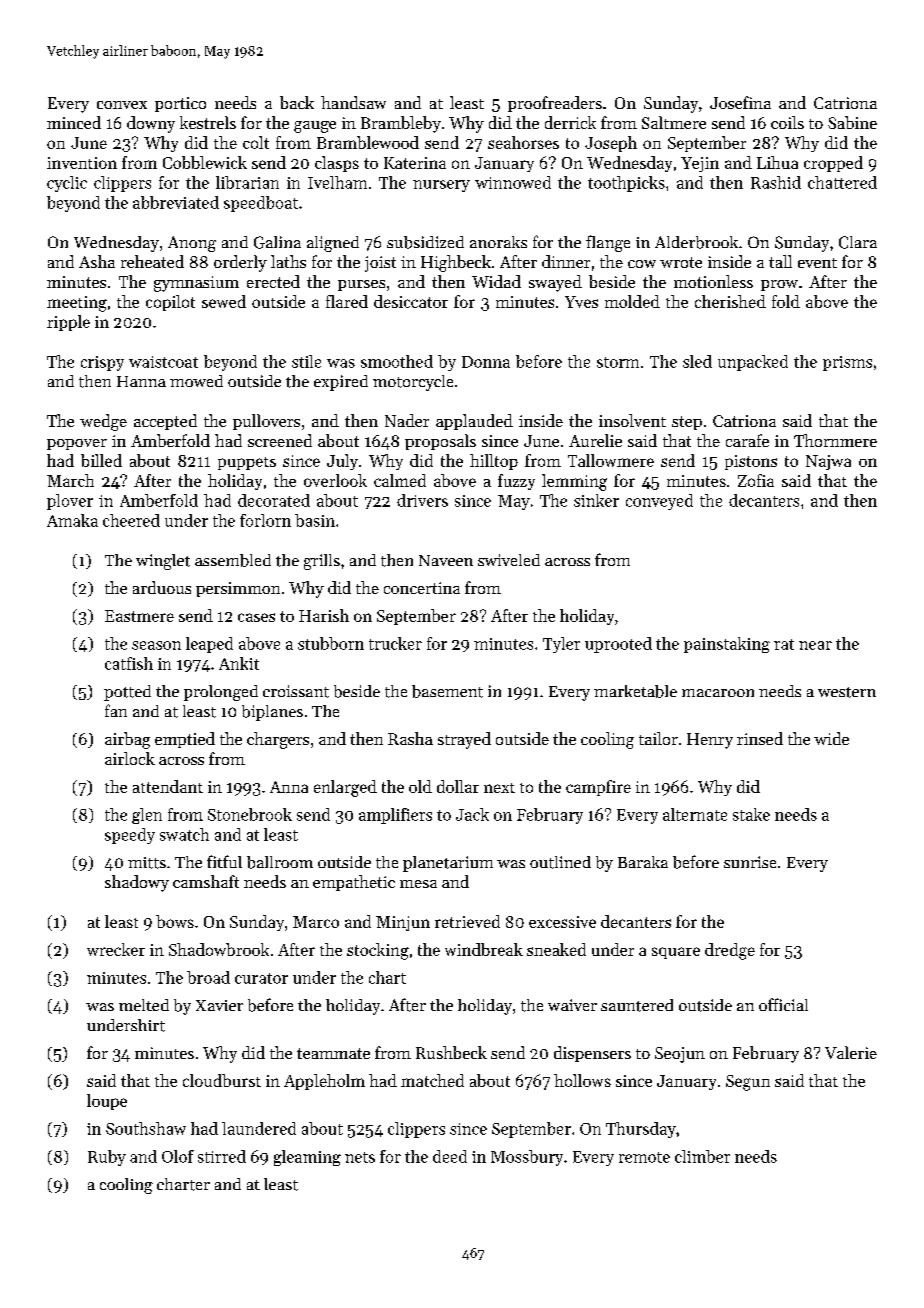 The image size is (924, 1308). What do you see at coordinates (122, 105) in the screenshot?
I see `convex` at bounding box center [122, 105].
